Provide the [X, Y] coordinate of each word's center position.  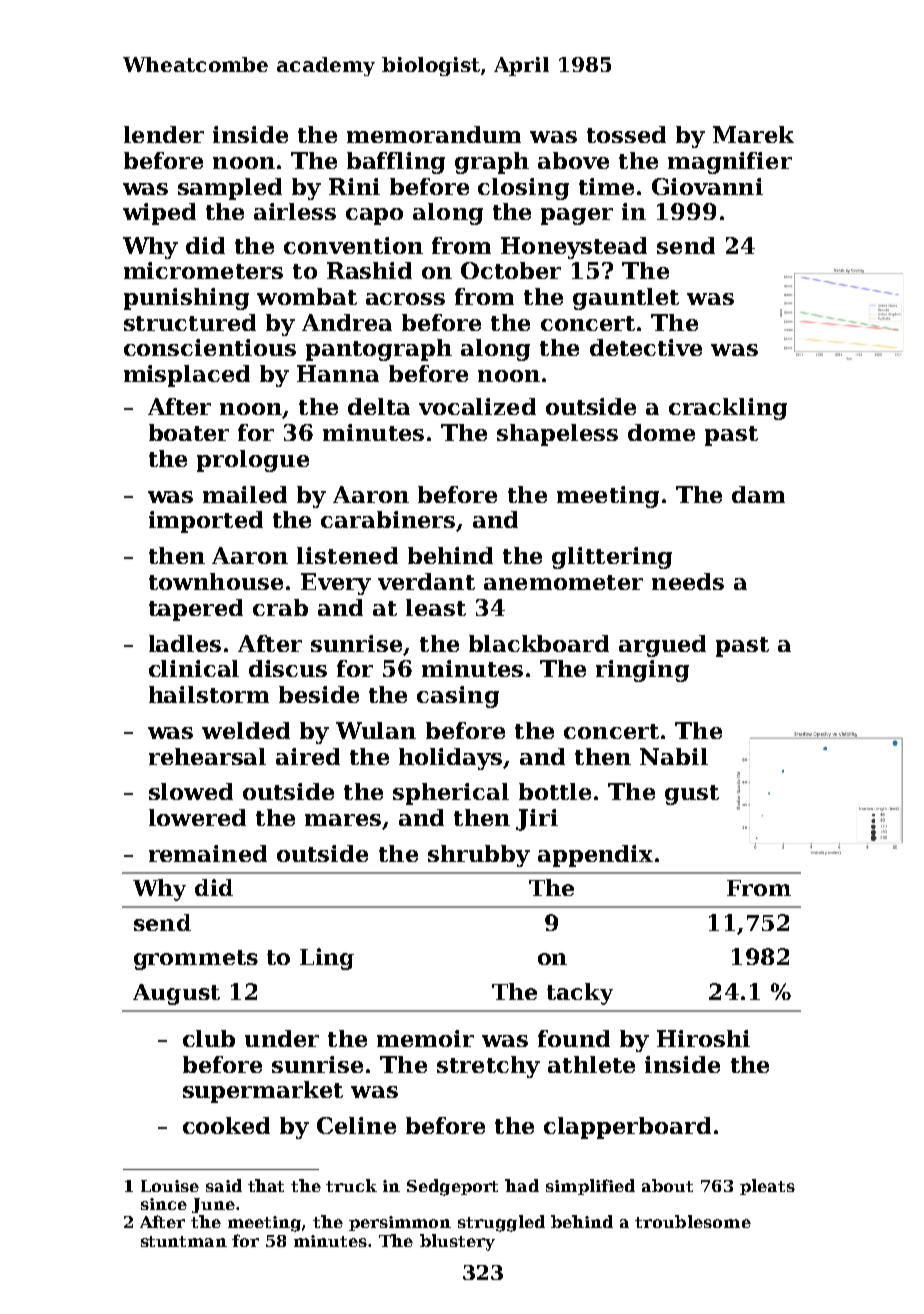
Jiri [537, 820]
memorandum [434, 134]
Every [336, 584]
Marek [753, 134]
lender [164, 134]
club [209, 1038]
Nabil [674, 756]
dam [758, 494]
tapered [196, 610]
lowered [197, 817]
